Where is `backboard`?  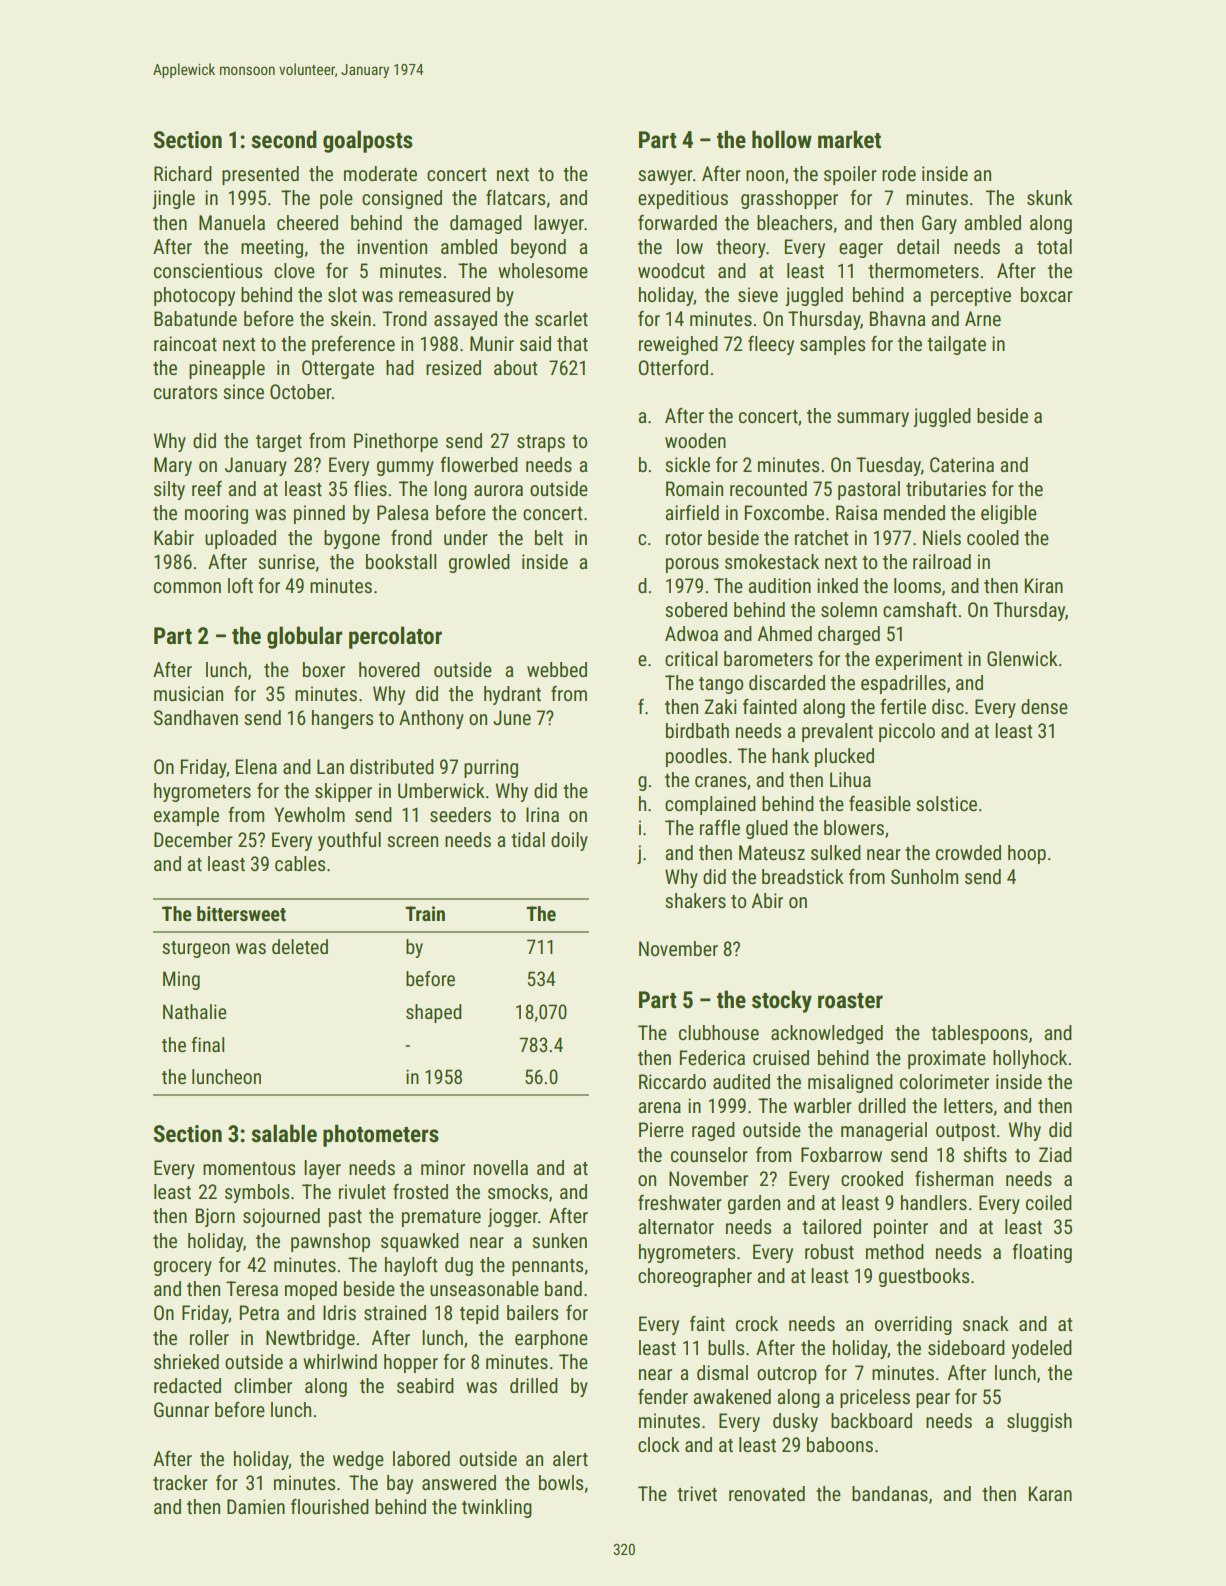
backboard is located at coordinates (871, 1420).
